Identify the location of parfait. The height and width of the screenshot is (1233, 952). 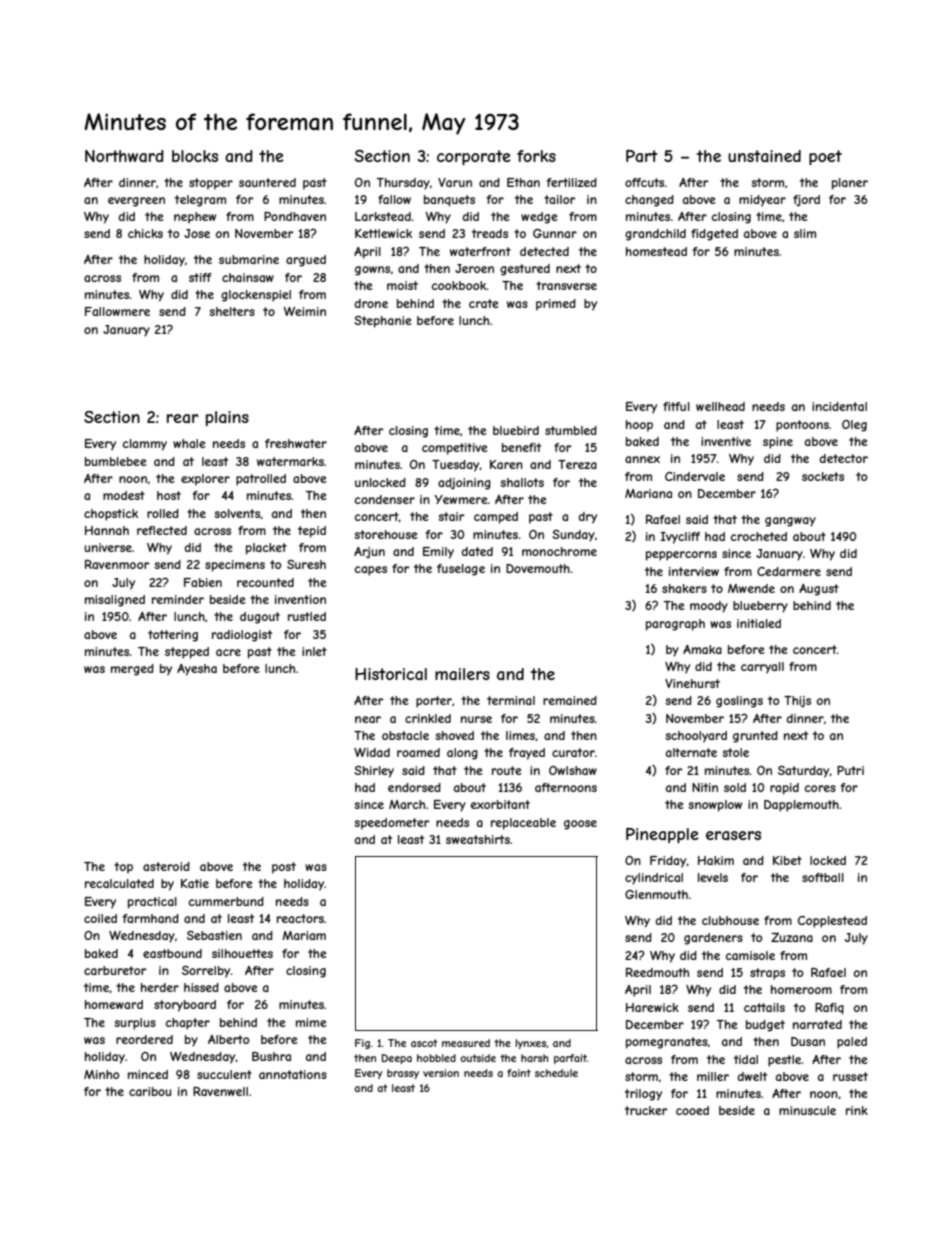
(570, 1059).
